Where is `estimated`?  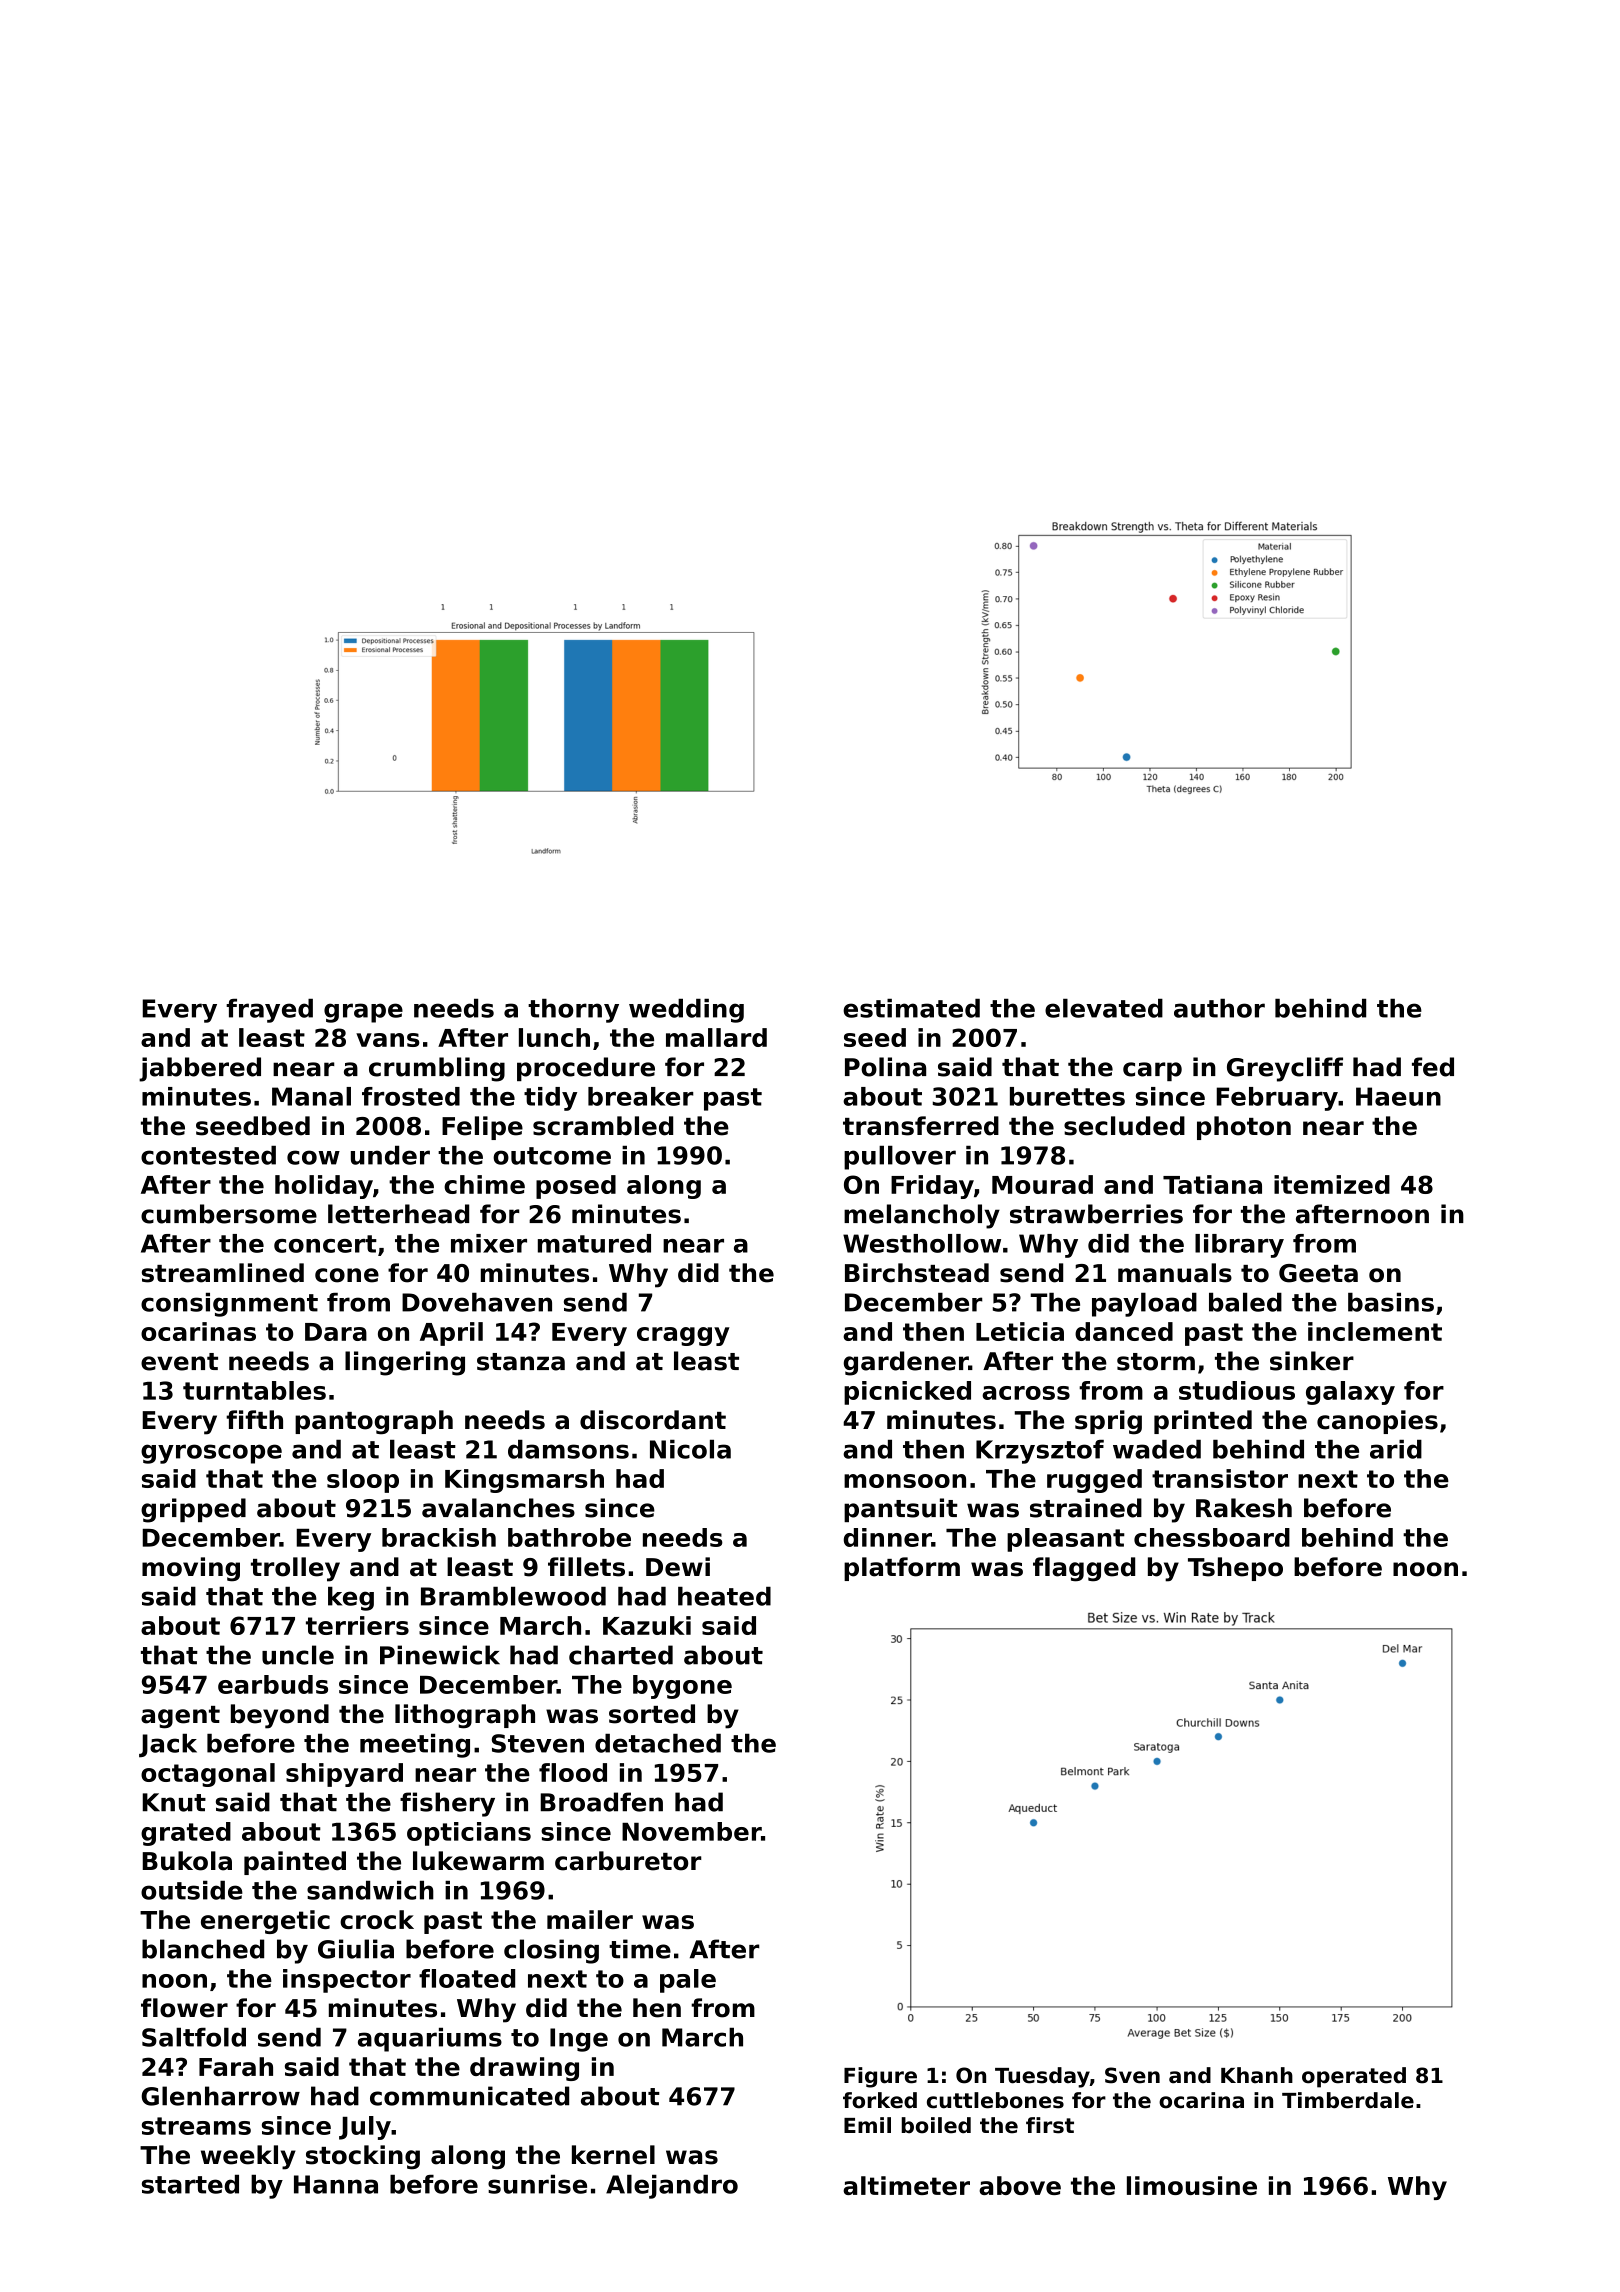 estimated is located at coordinates (911, 1008).
